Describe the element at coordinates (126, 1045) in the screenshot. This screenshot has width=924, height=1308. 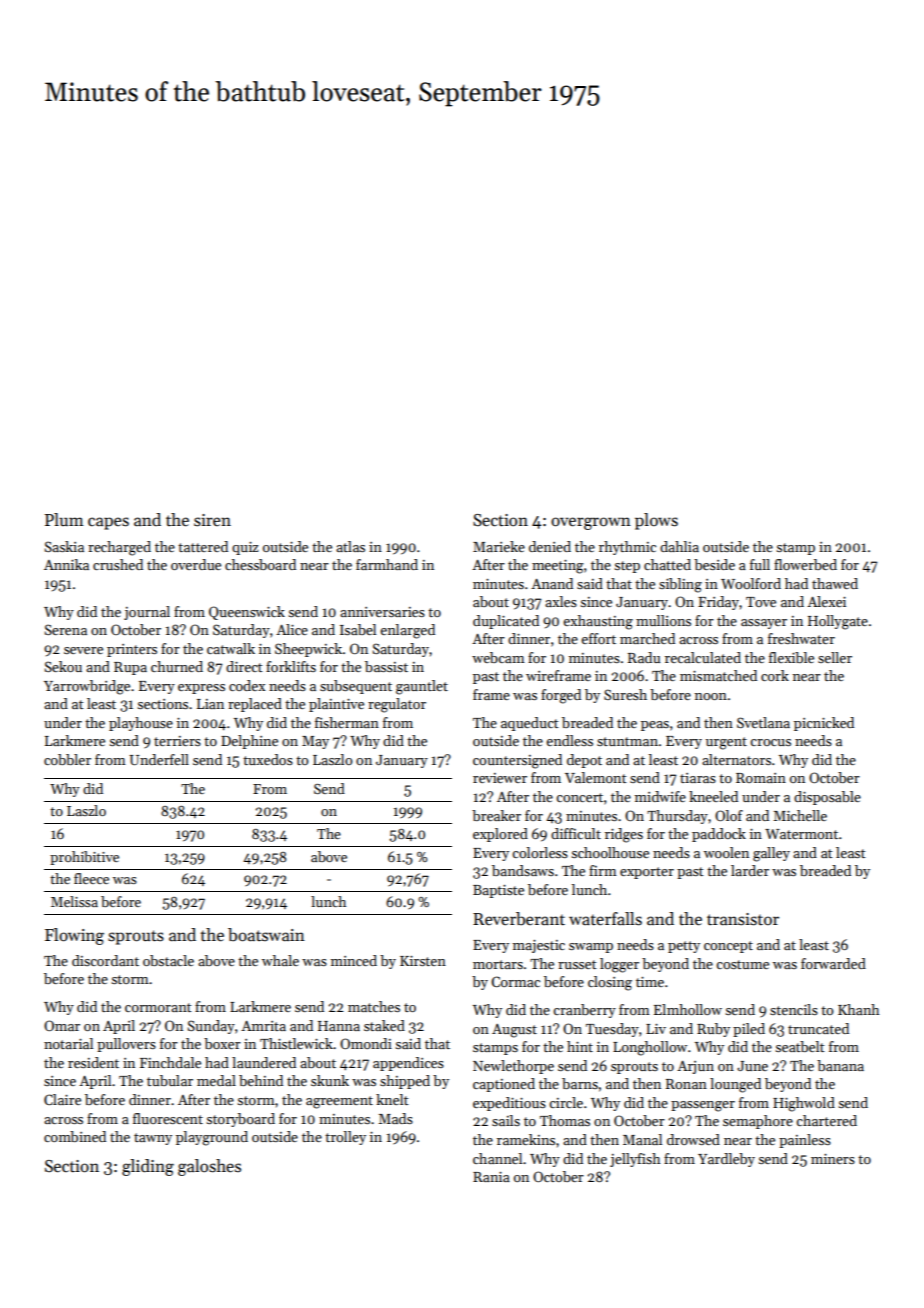
I see `pullovers` at that location.
